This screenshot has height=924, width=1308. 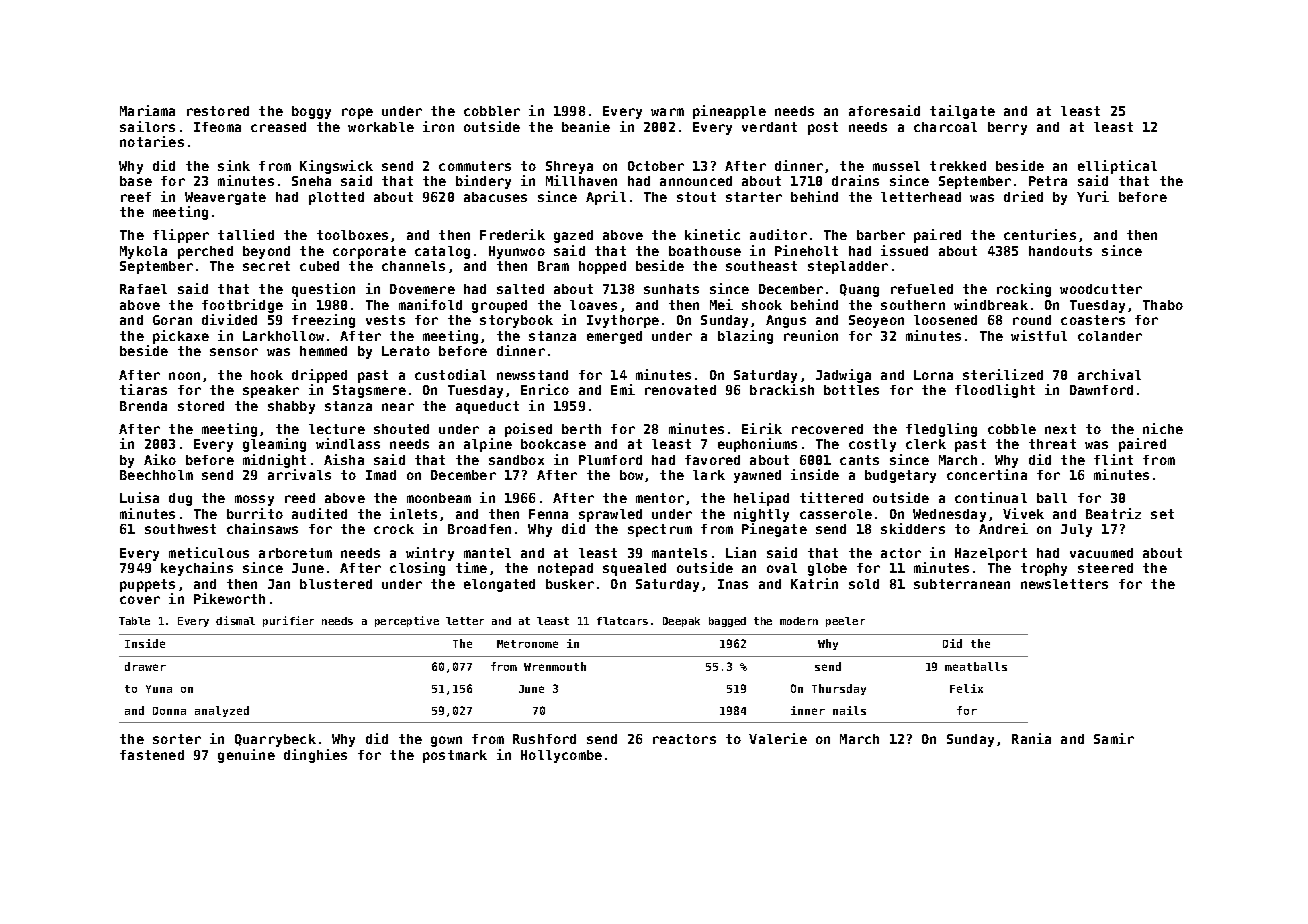 What do you see at coordinates (876, 321) in the screenshot?
I see `Seoyeon` at bounding box center [876, 321].
